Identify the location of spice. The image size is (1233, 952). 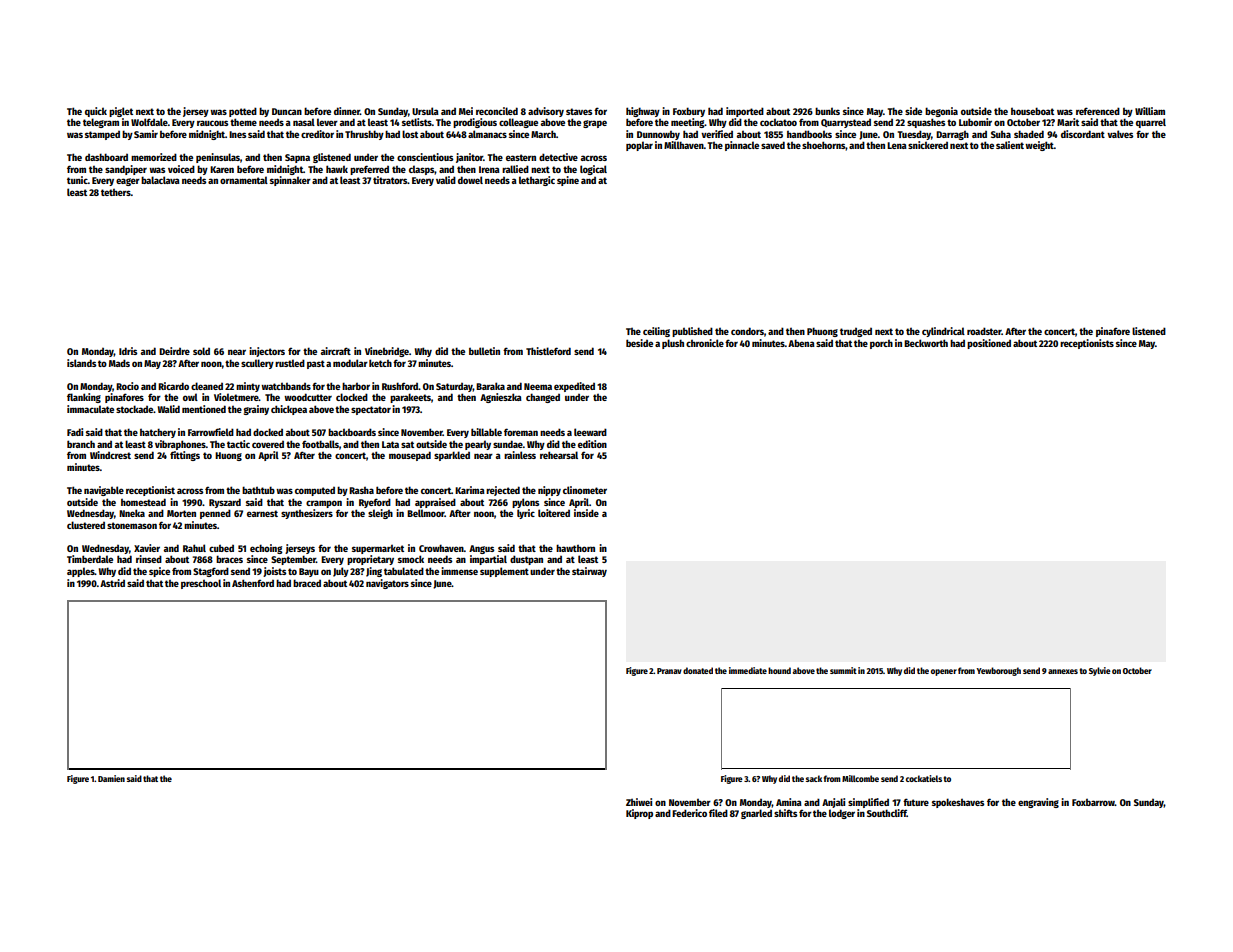
(159, 572).
